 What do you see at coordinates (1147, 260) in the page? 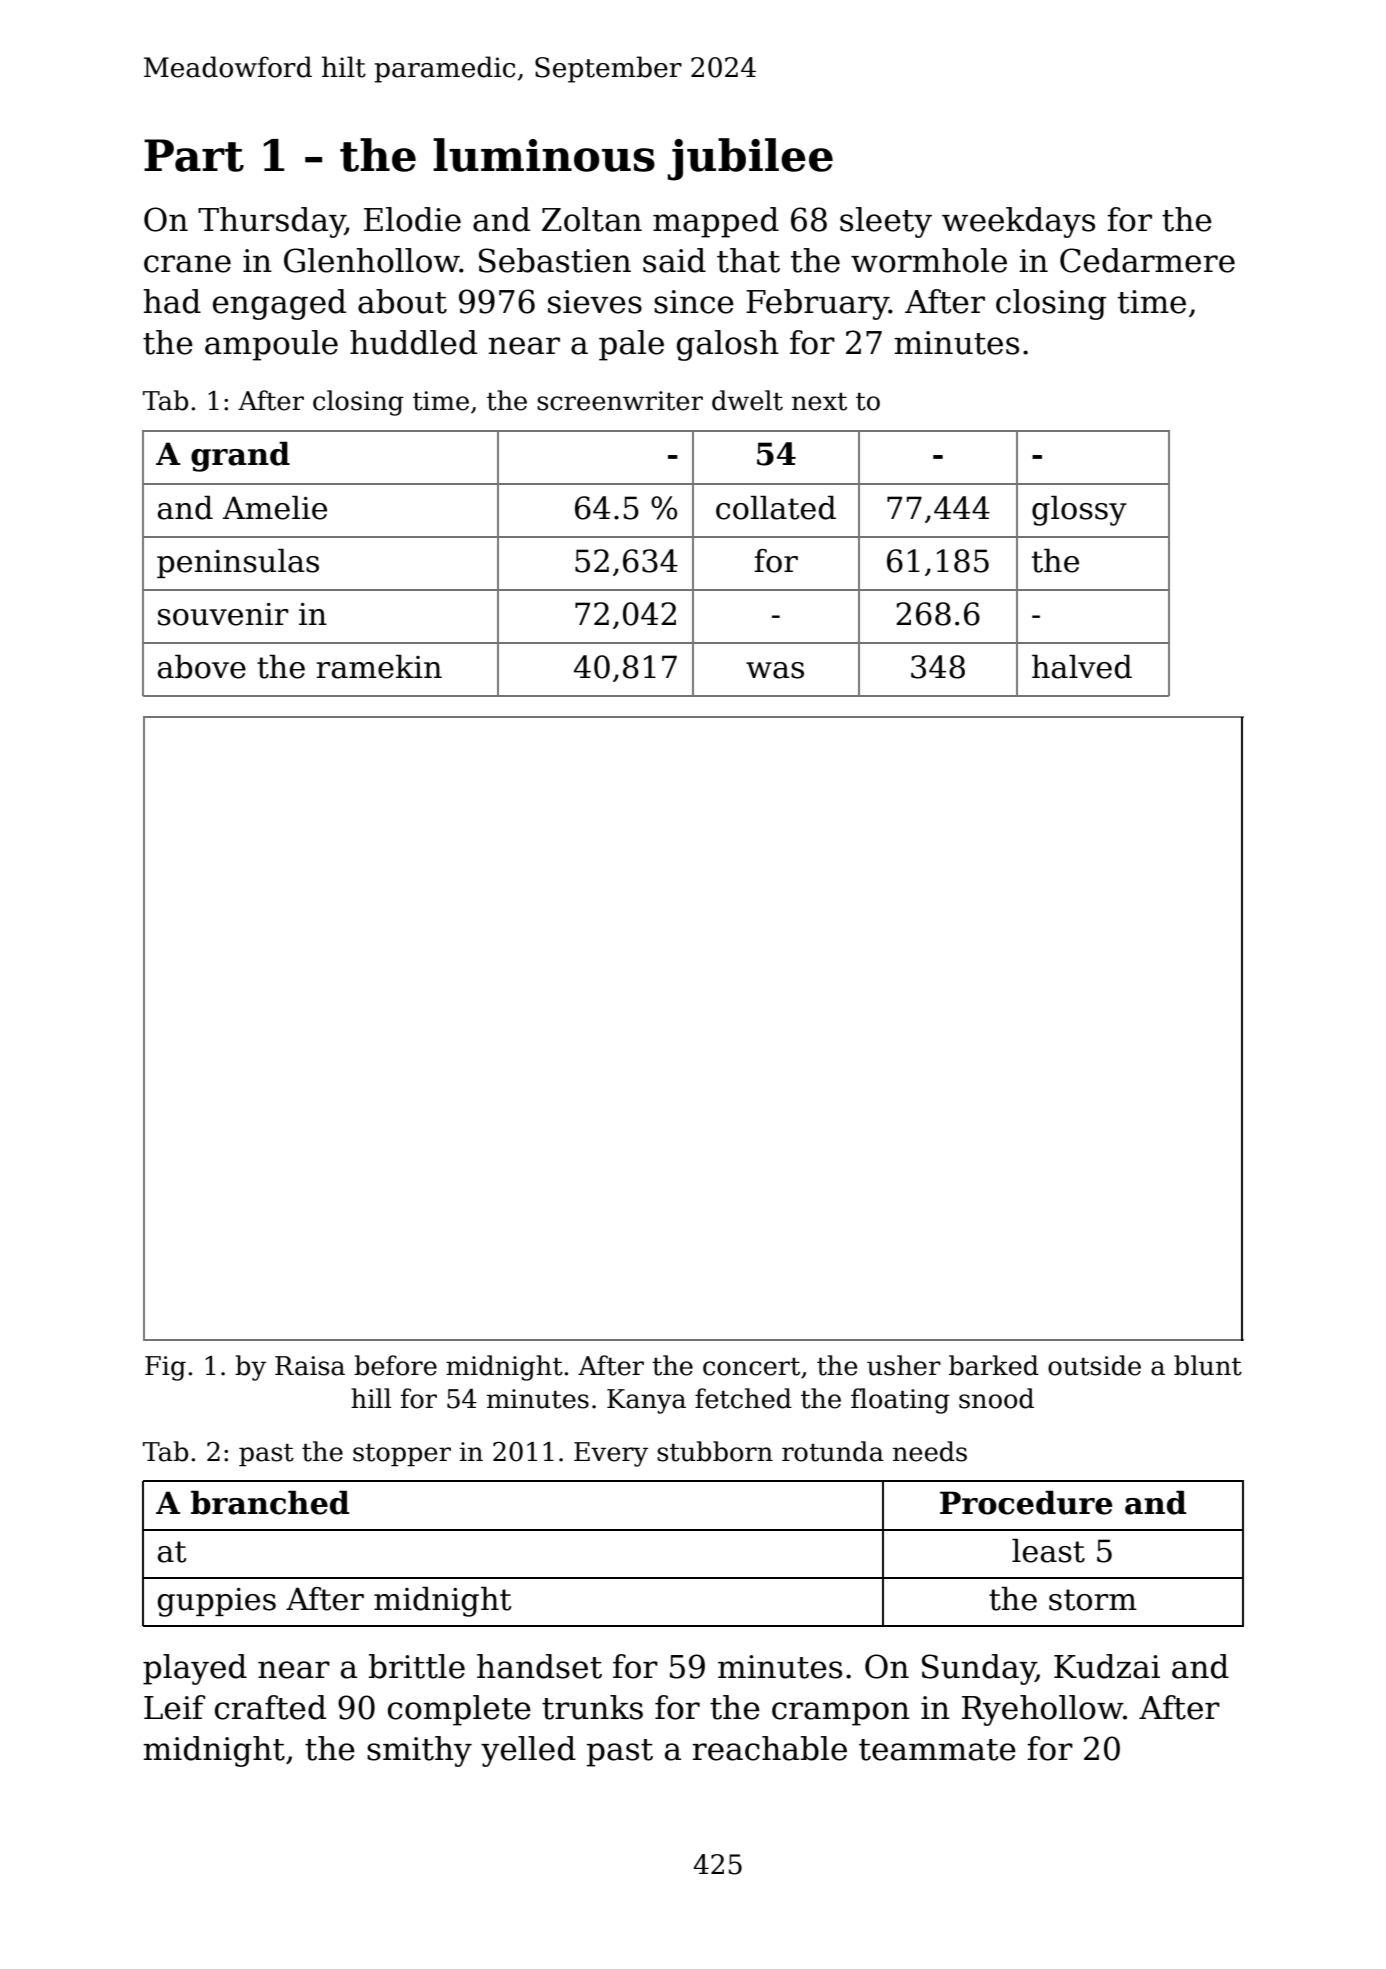
I see `Cedarmere` at bounding box center [1147, 260].
